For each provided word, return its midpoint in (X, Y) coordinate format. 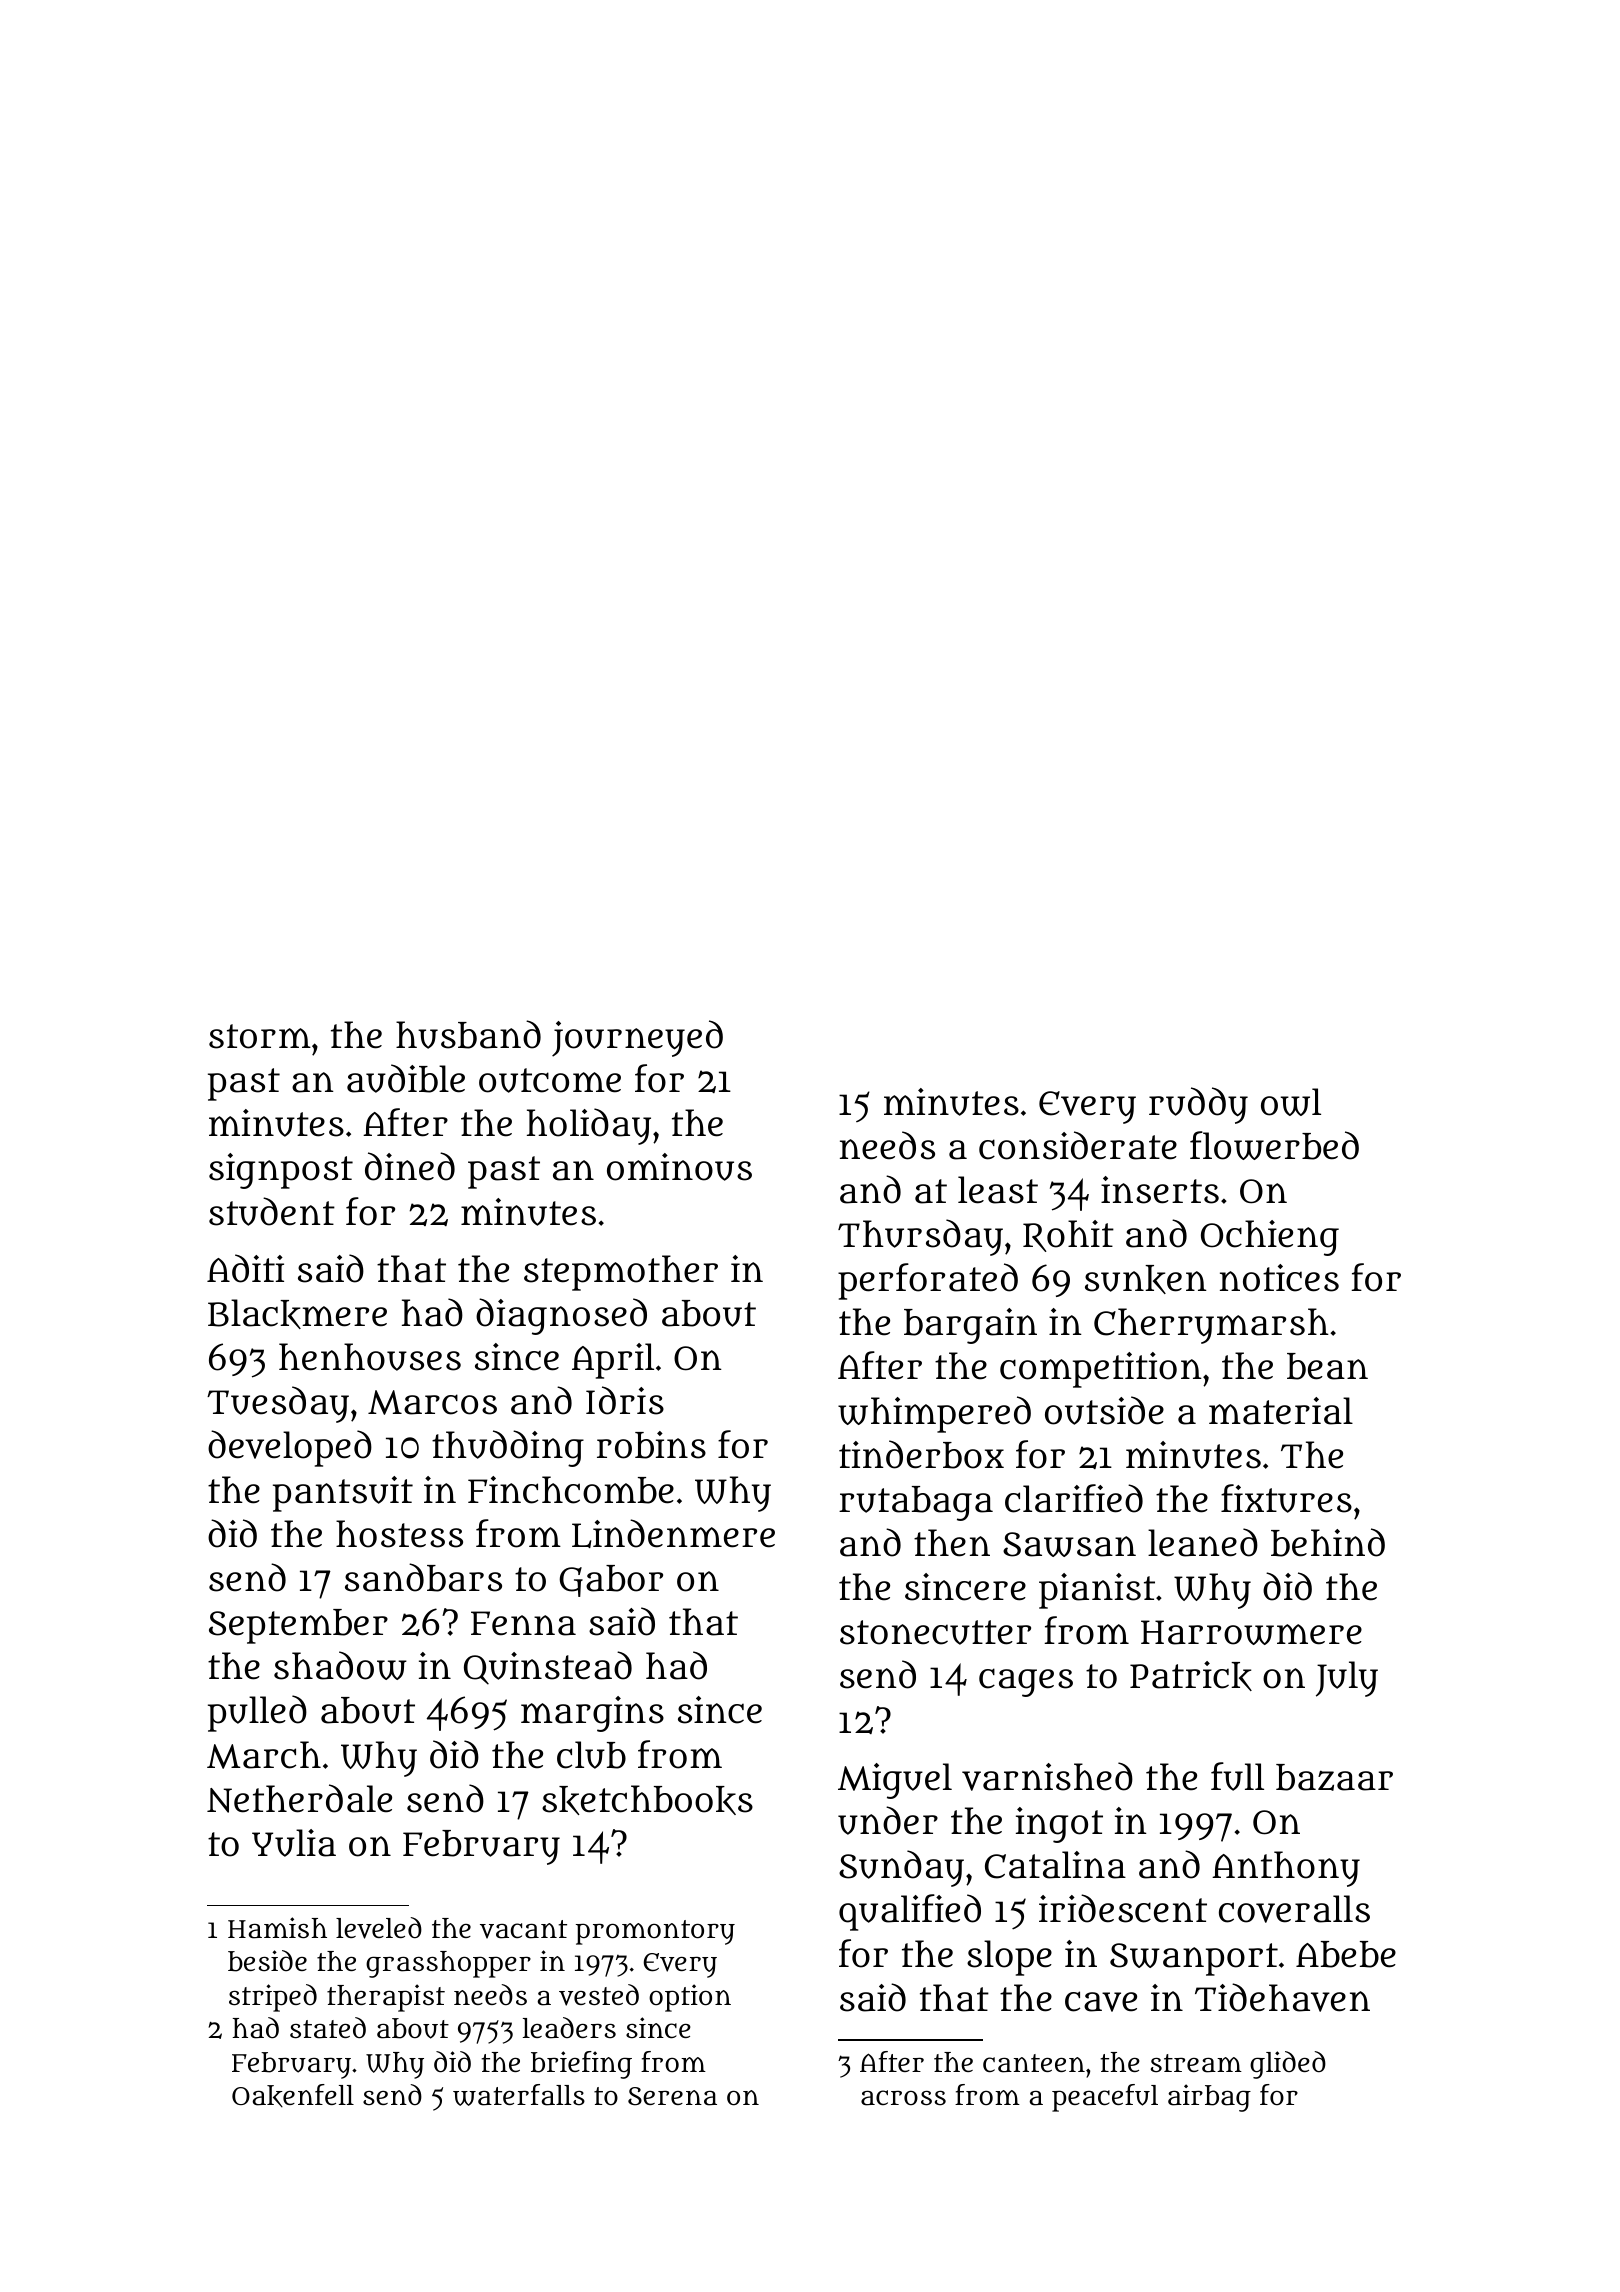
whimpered (934, 1414)
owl (1291, 1102)
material (1281, 1411)
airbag (1209, 2098)
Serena (672, 2096)
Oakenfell (293, 2095)
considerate (1078, 1145)
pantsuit (343, 1494)
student (272, 1211)
